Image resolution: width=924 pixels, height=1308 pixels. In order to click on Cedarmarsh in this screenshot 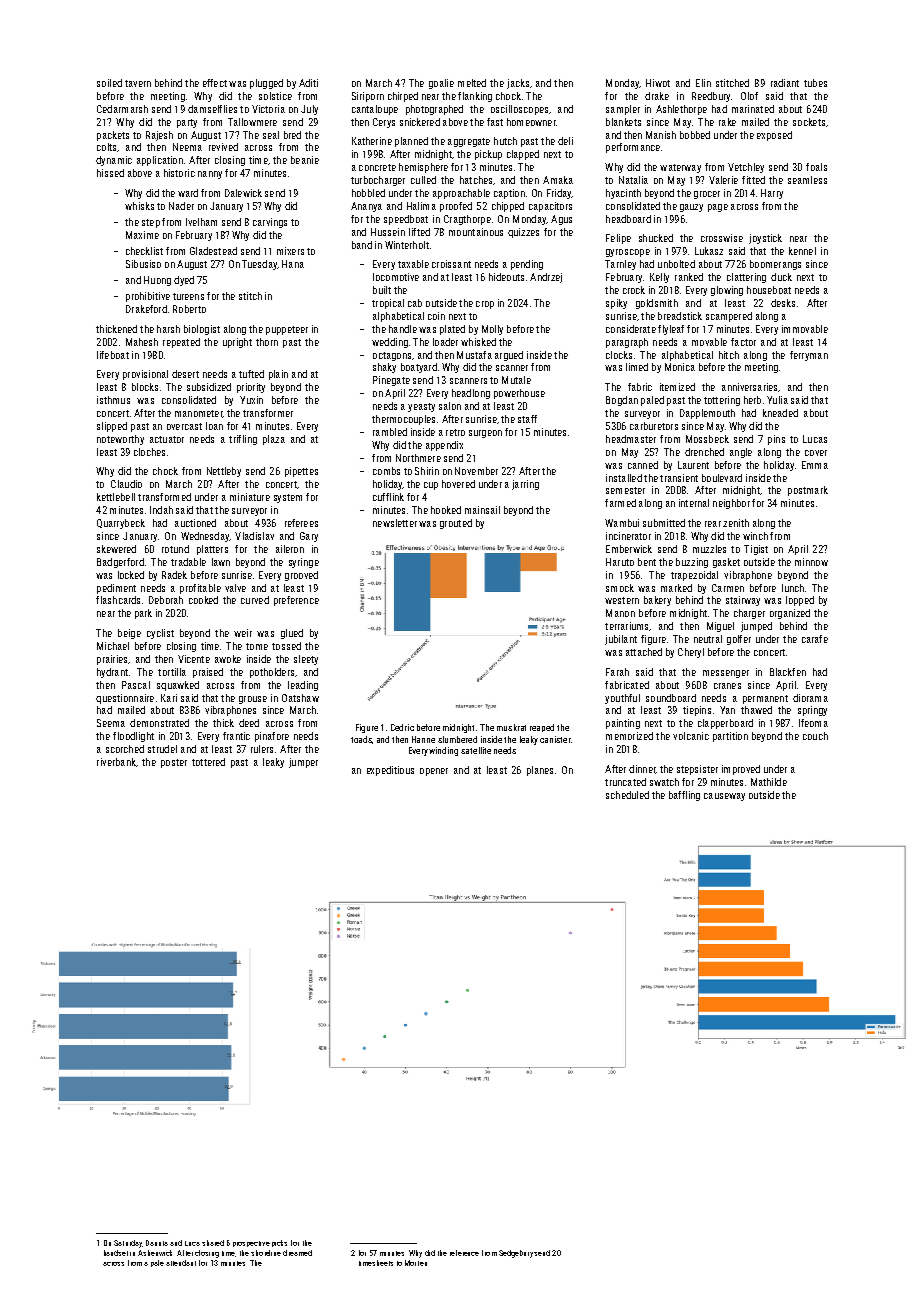, I will do `click(122, 109)`.
